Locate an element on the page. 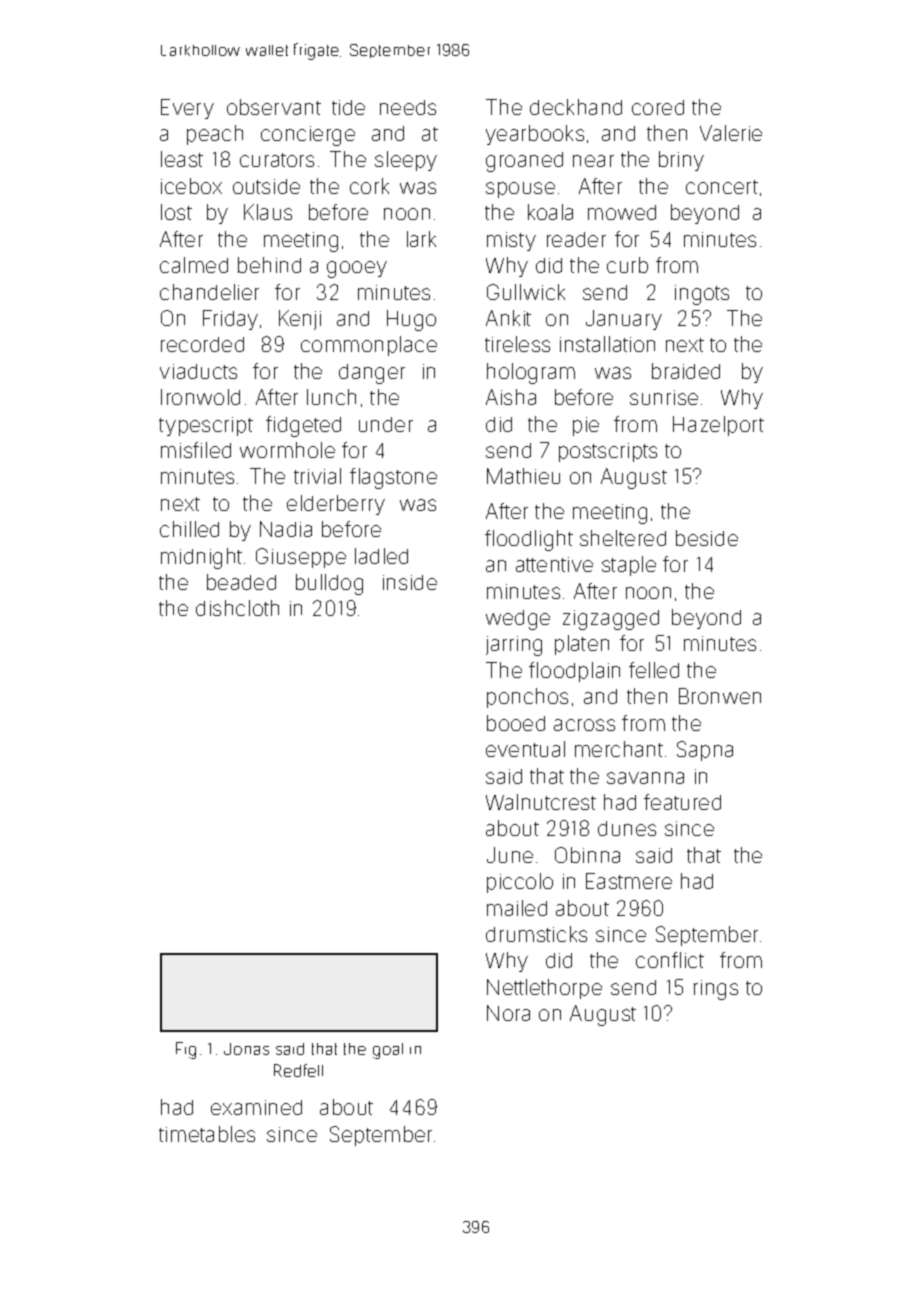 This document has width=924, height=1311. drumsticks is located at coordinates (536, 934).
